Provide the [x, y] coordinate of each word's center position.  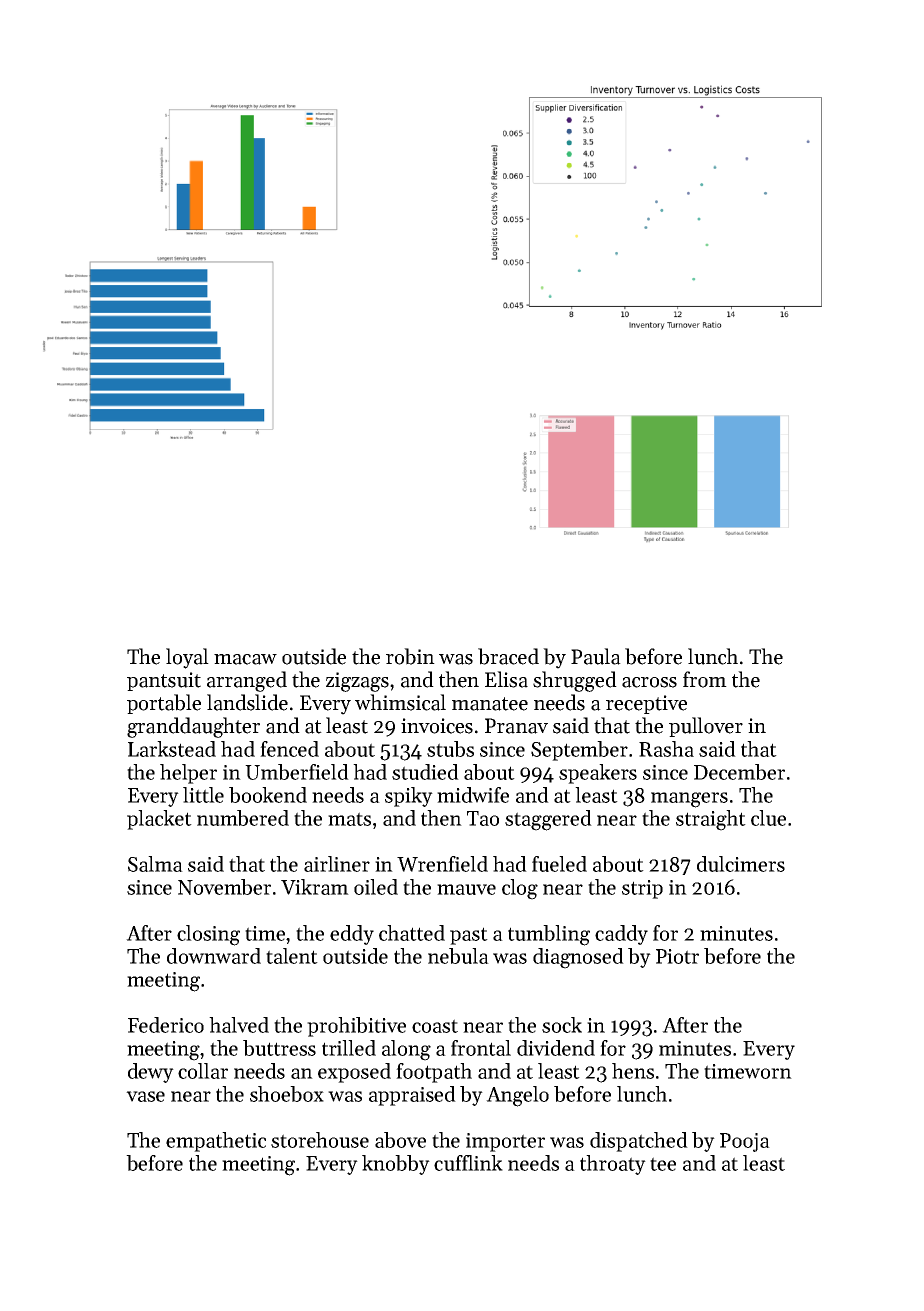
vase [145, 1096]
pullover [706, 727]
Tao [483, 818]
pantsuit [164, 681]
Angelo [517, 1096]
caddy [621, 935]
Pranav [516, 726]
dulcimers [741, 864]
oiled [376, 887]
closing [208, 935]
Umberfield [297, 772]
